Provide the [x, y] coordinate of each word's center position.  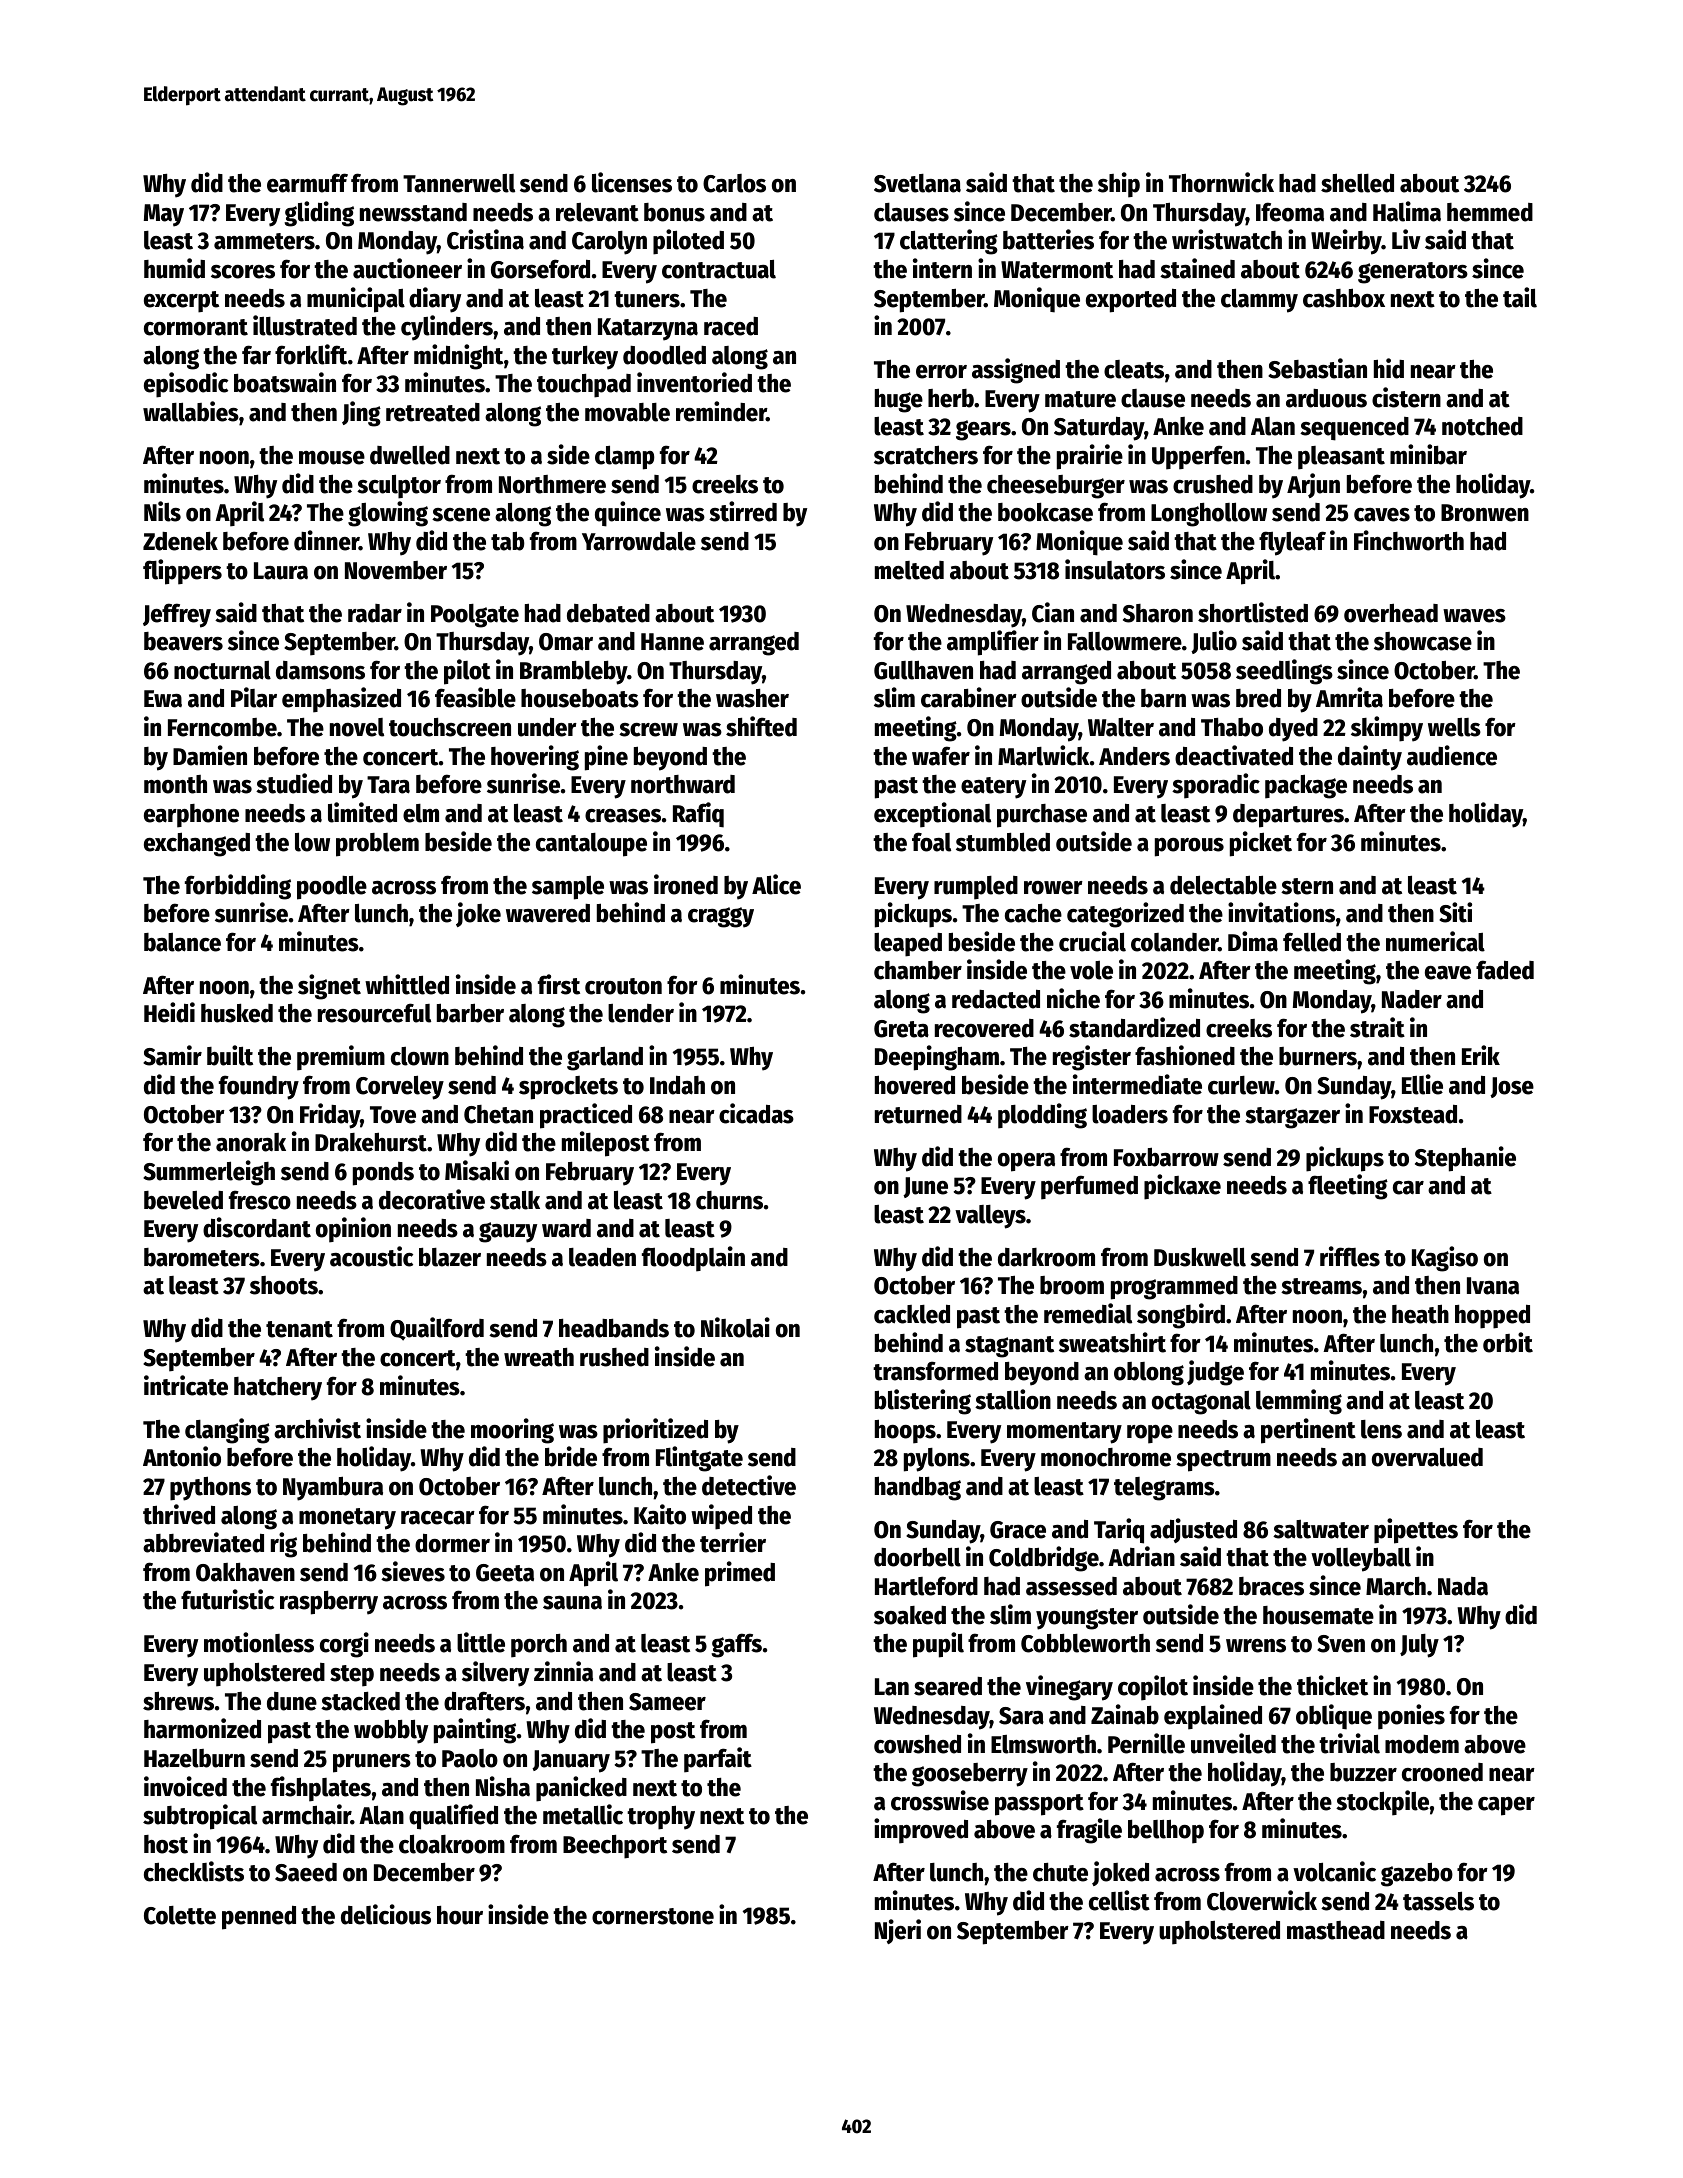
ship [1119, 185]
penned [259, 1917]
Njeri [898, 1931]
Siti [1455, 912]
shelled [1357, 183]
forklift [311, 354]
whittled [407, 984]
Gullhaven [923, 670]
